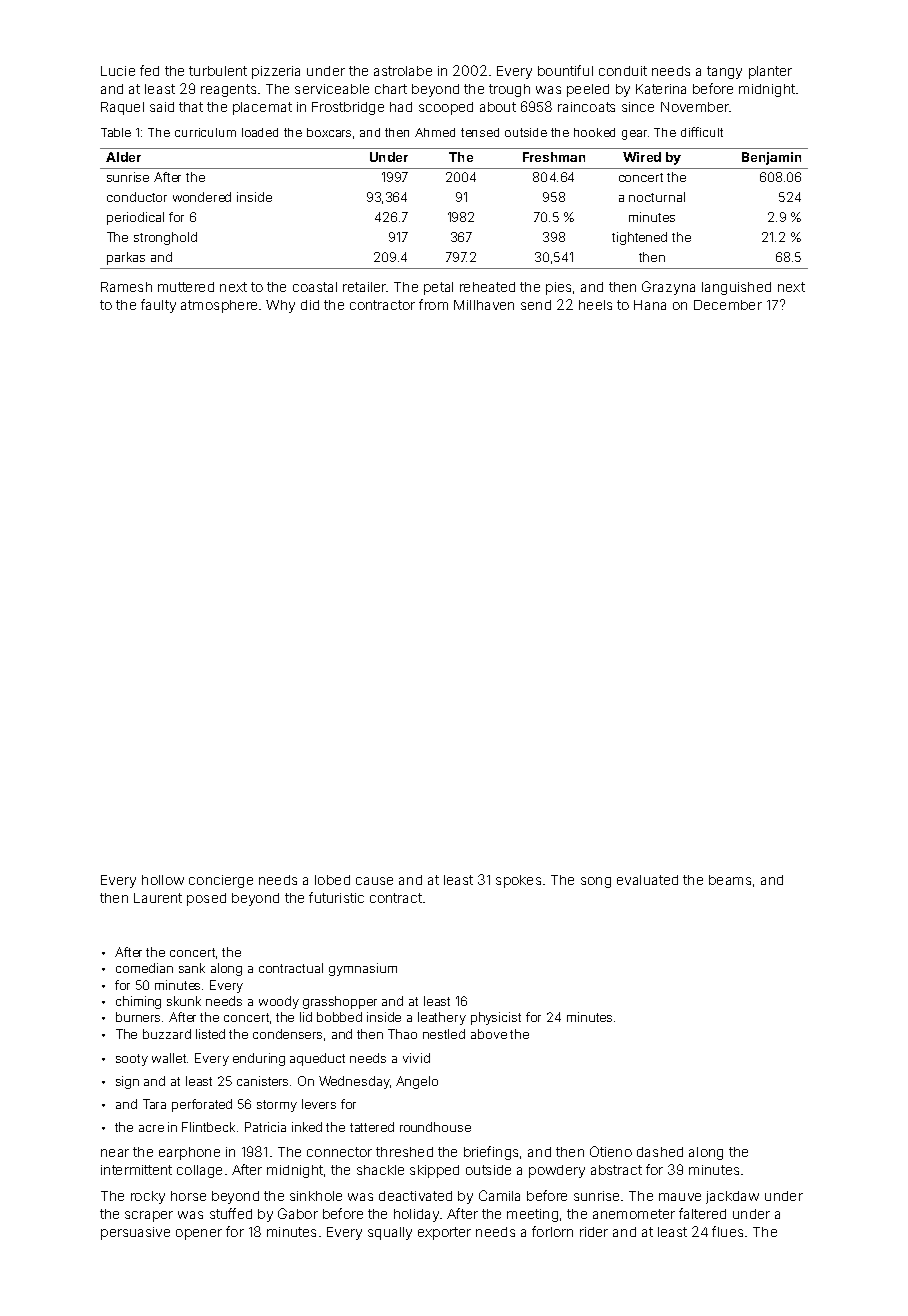 The height and width of the screenshot is (1316, 908). What do you see at coordinates (276, 72) in the screenshot?
I see `pizzeria` at bounding box center [276, 72].
